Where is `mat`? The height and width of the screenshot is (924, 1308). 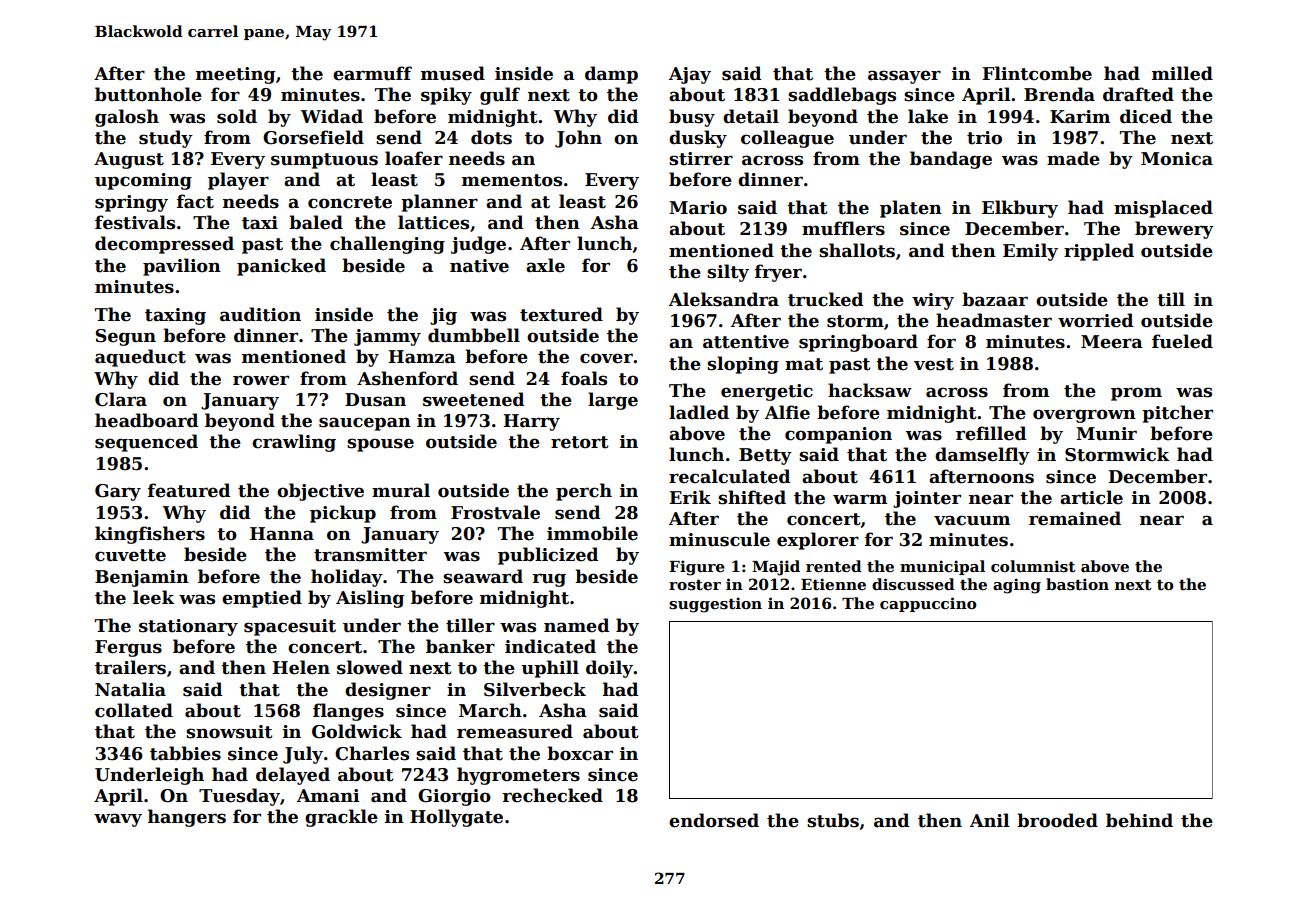
mat is located at coordinates (804, 364).
